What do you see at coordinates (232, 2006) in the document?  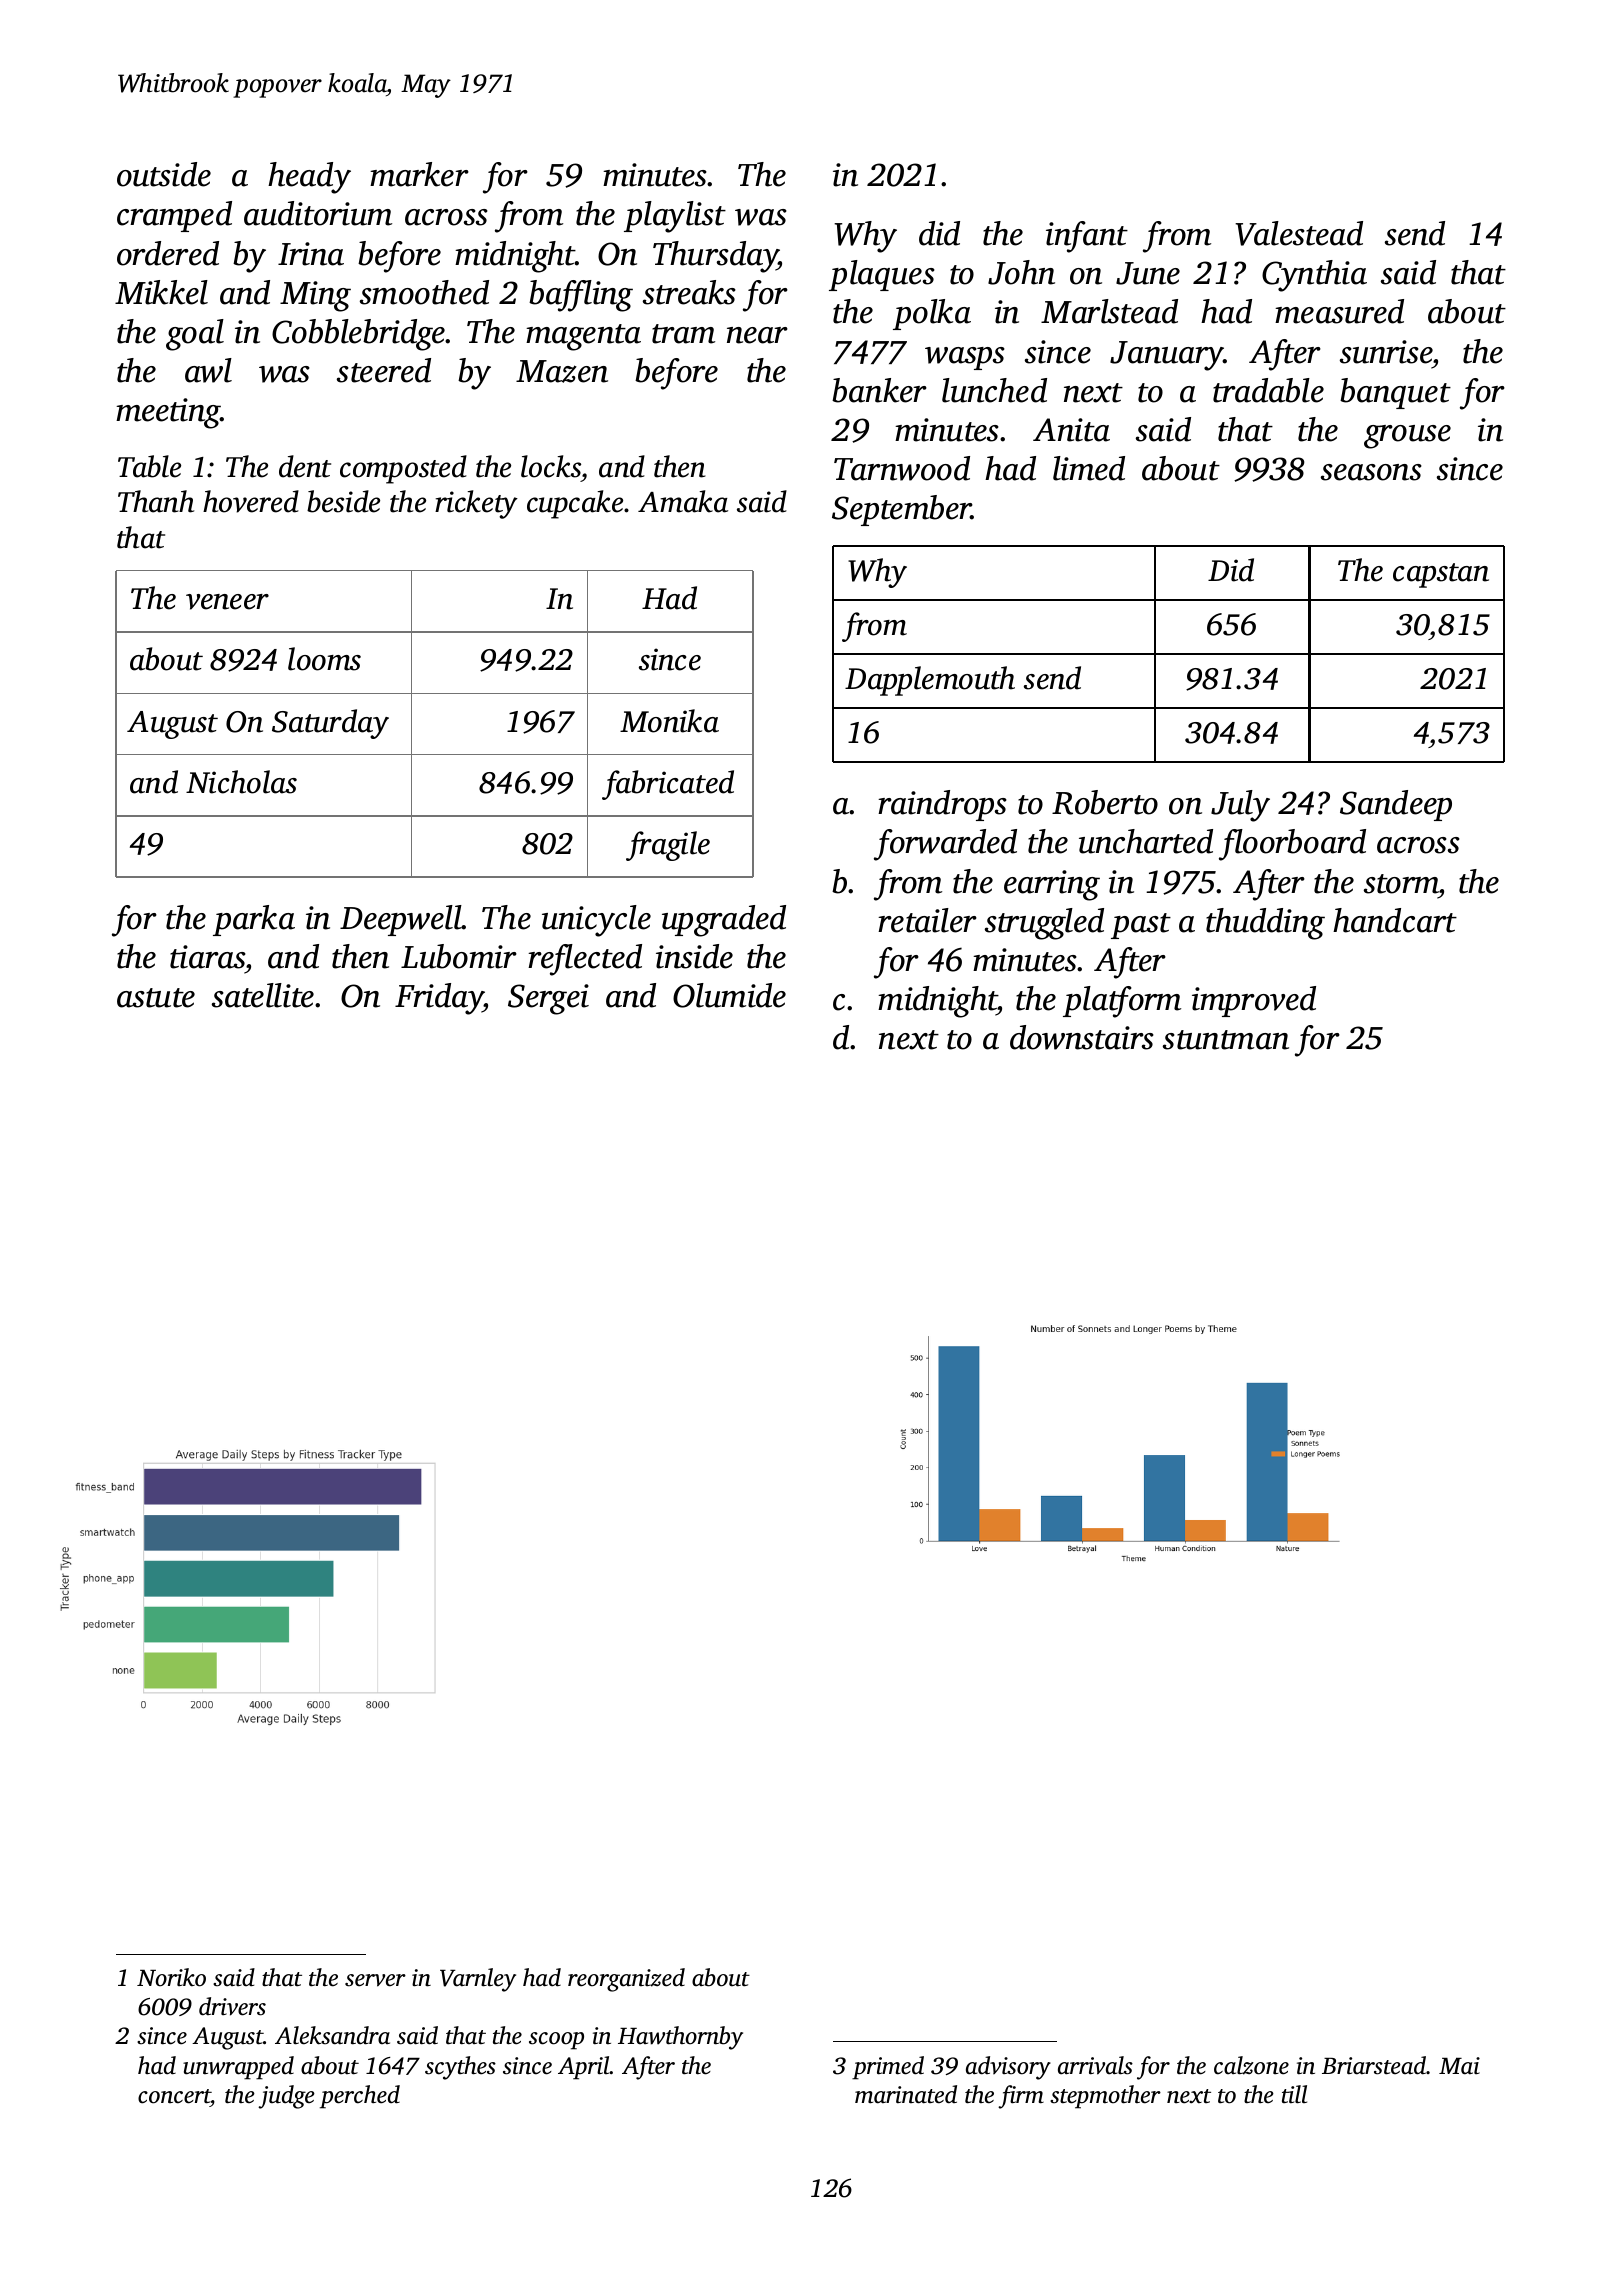 I see `drivers` at bounding box center [232, 2006].
